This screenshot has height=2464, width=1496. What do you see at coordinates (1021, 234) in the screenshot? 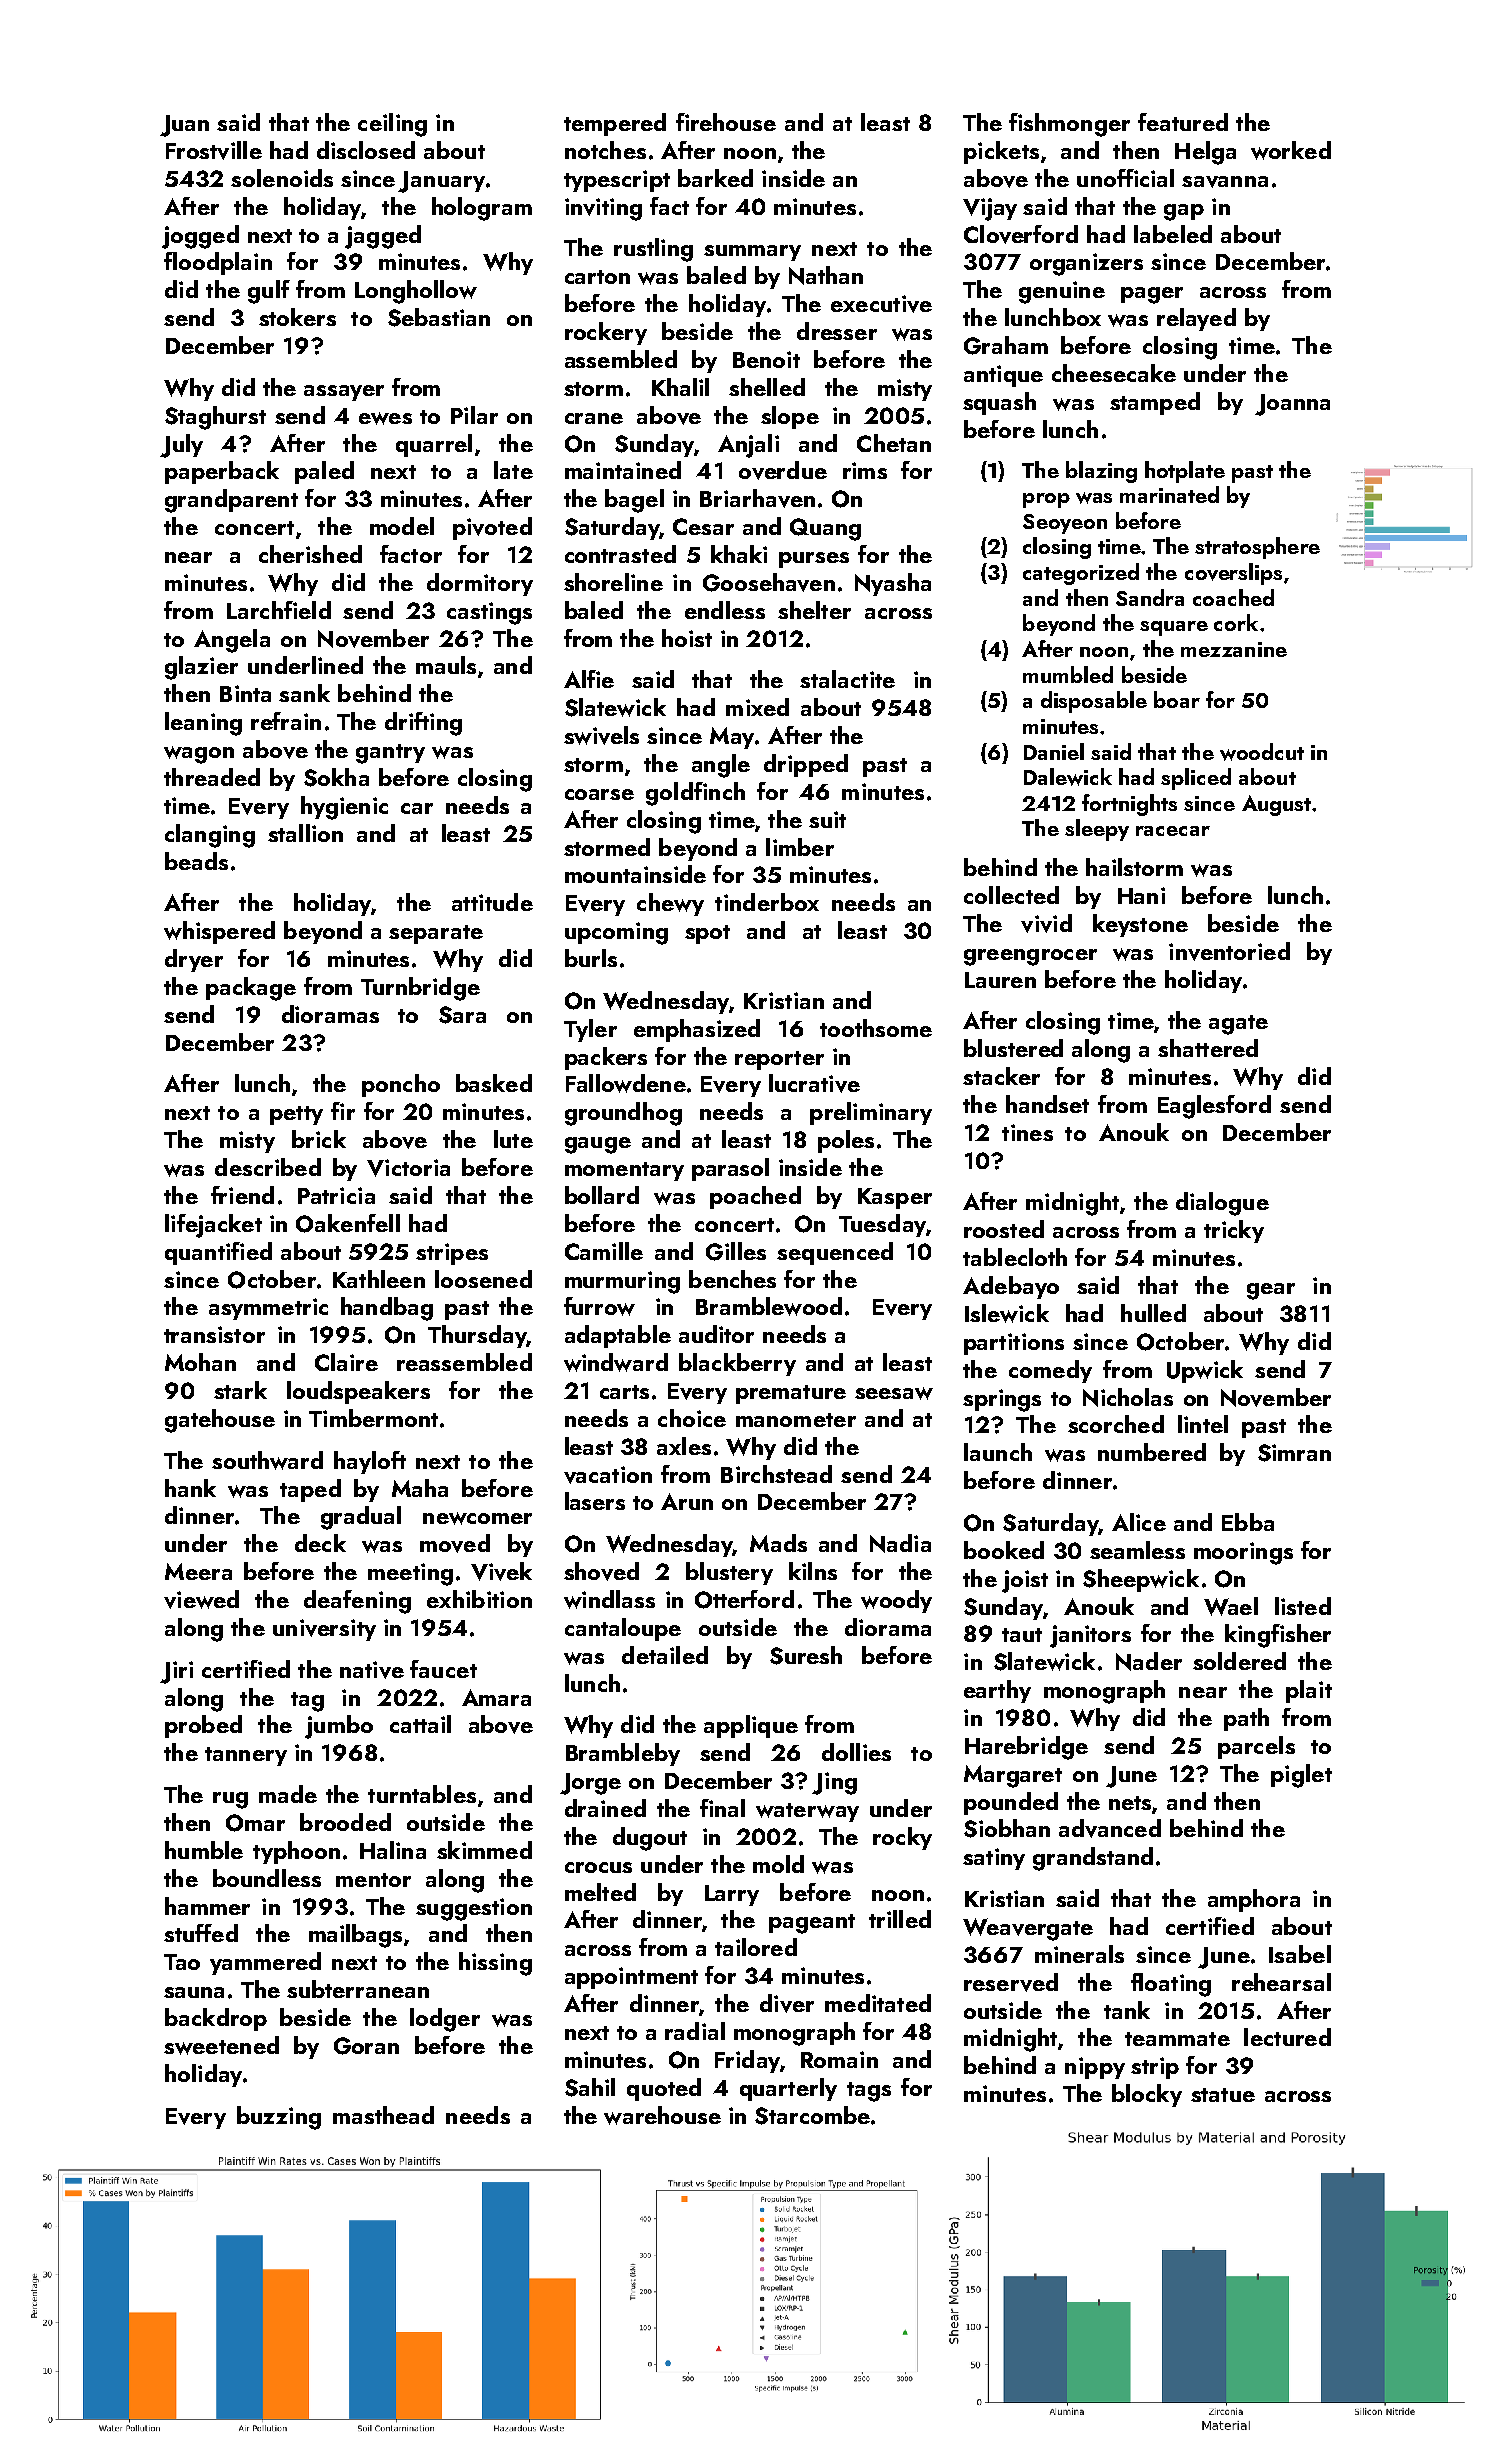
I see `Cloverford` at bounding box center [1021, 234].
